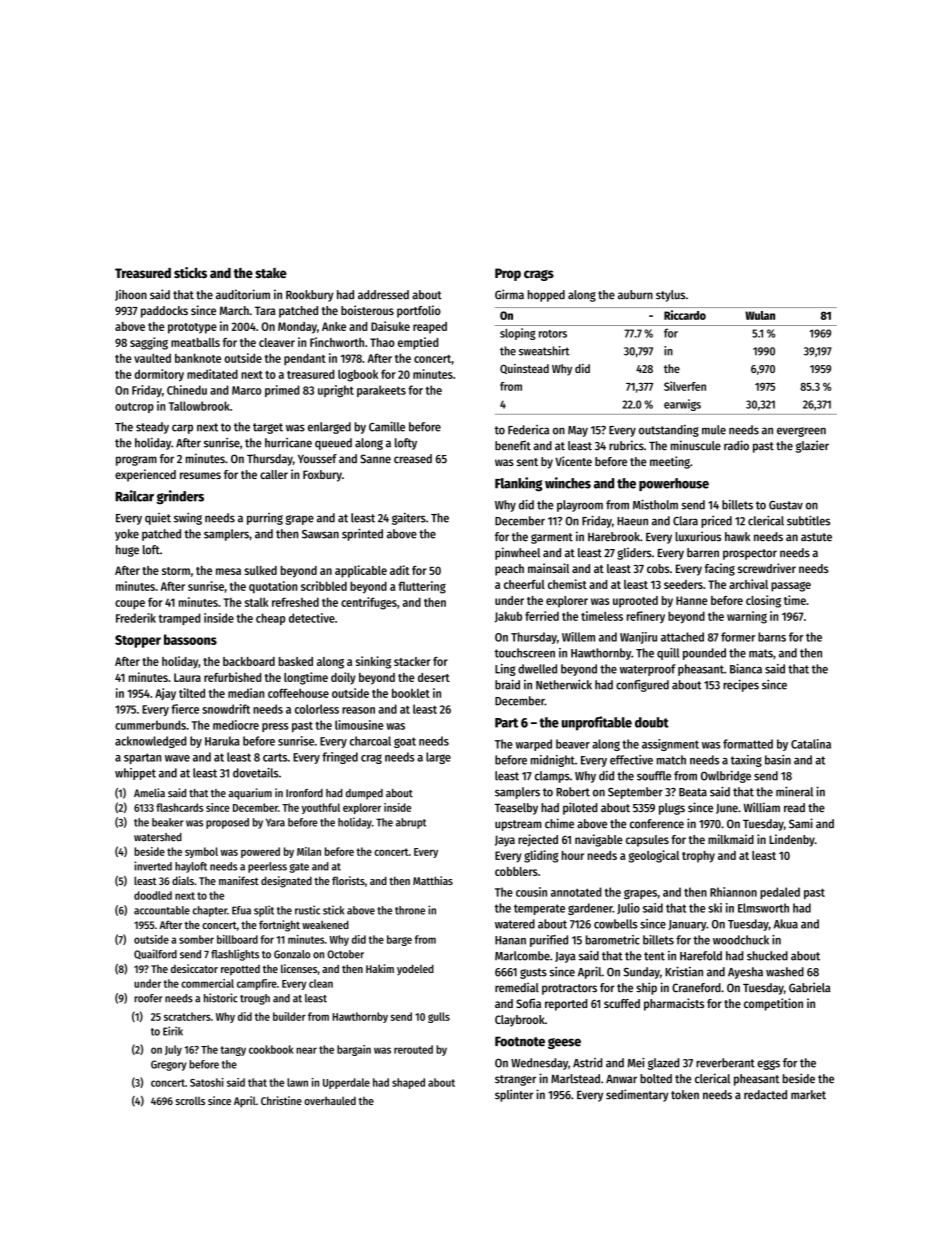 This image has height=1233, width=952. What do you see at coordinates (507, 684) in the image?
I see `braid` at bounding box center [507, 684].
